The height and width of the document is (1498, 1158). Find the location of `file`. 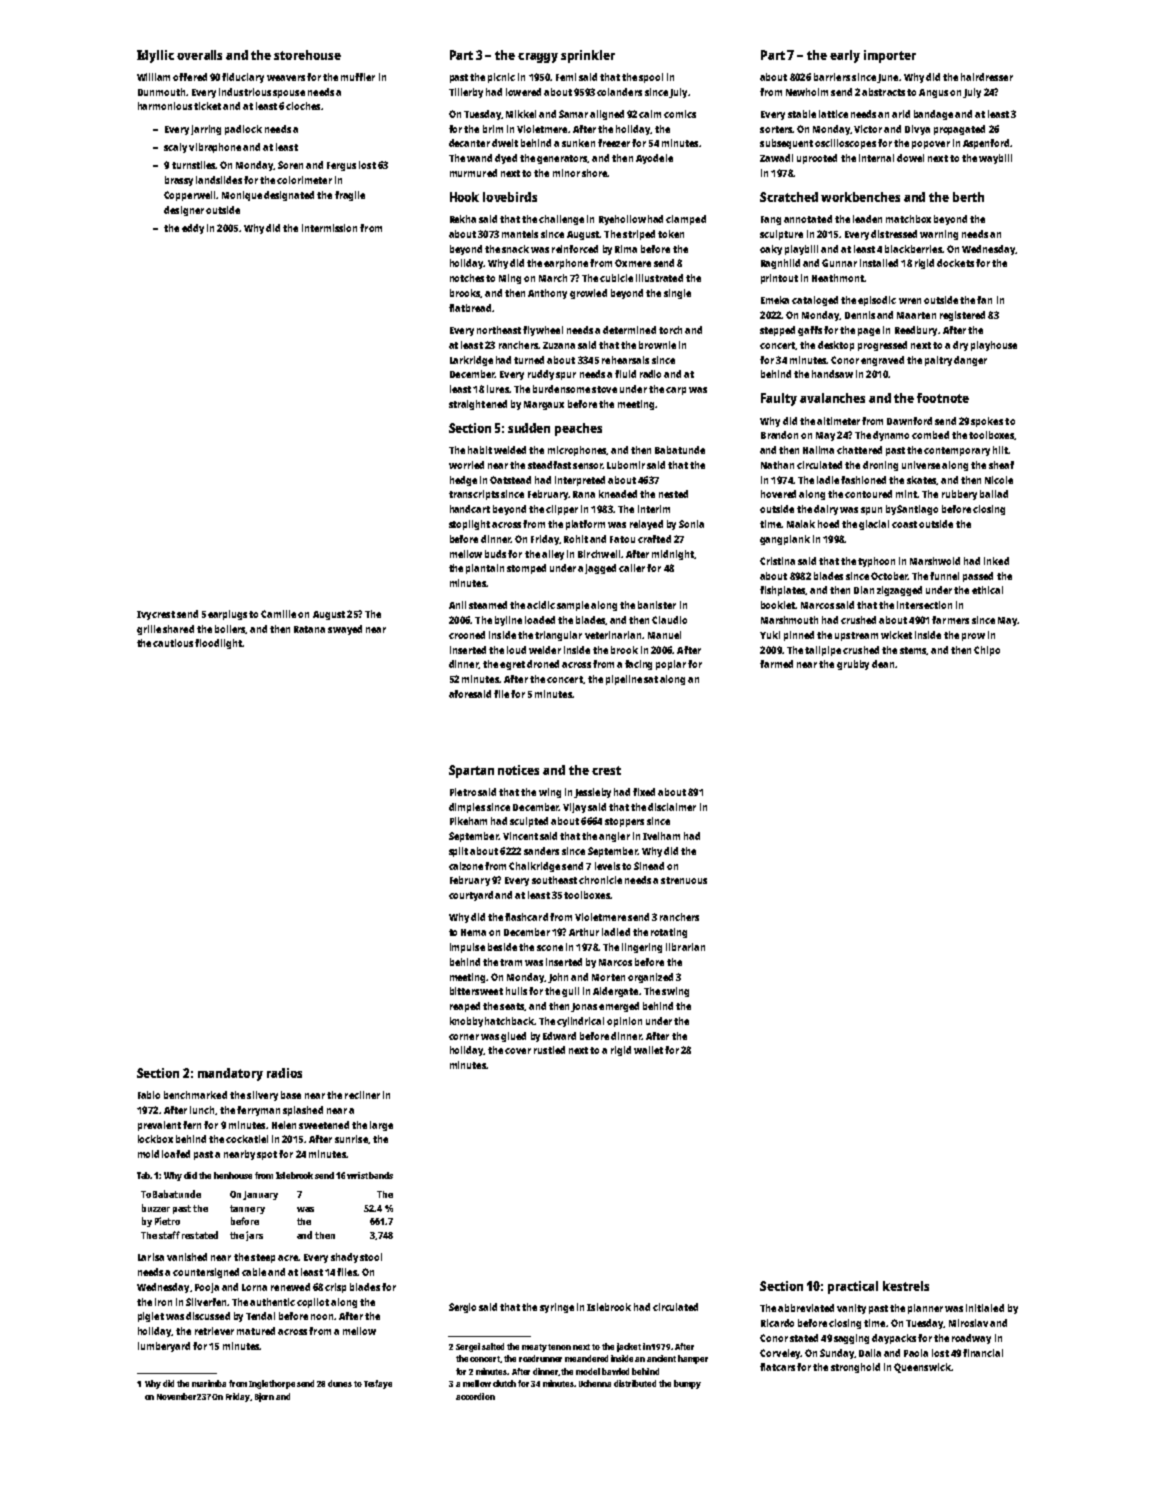

file is located at coordinates (501, 694).
